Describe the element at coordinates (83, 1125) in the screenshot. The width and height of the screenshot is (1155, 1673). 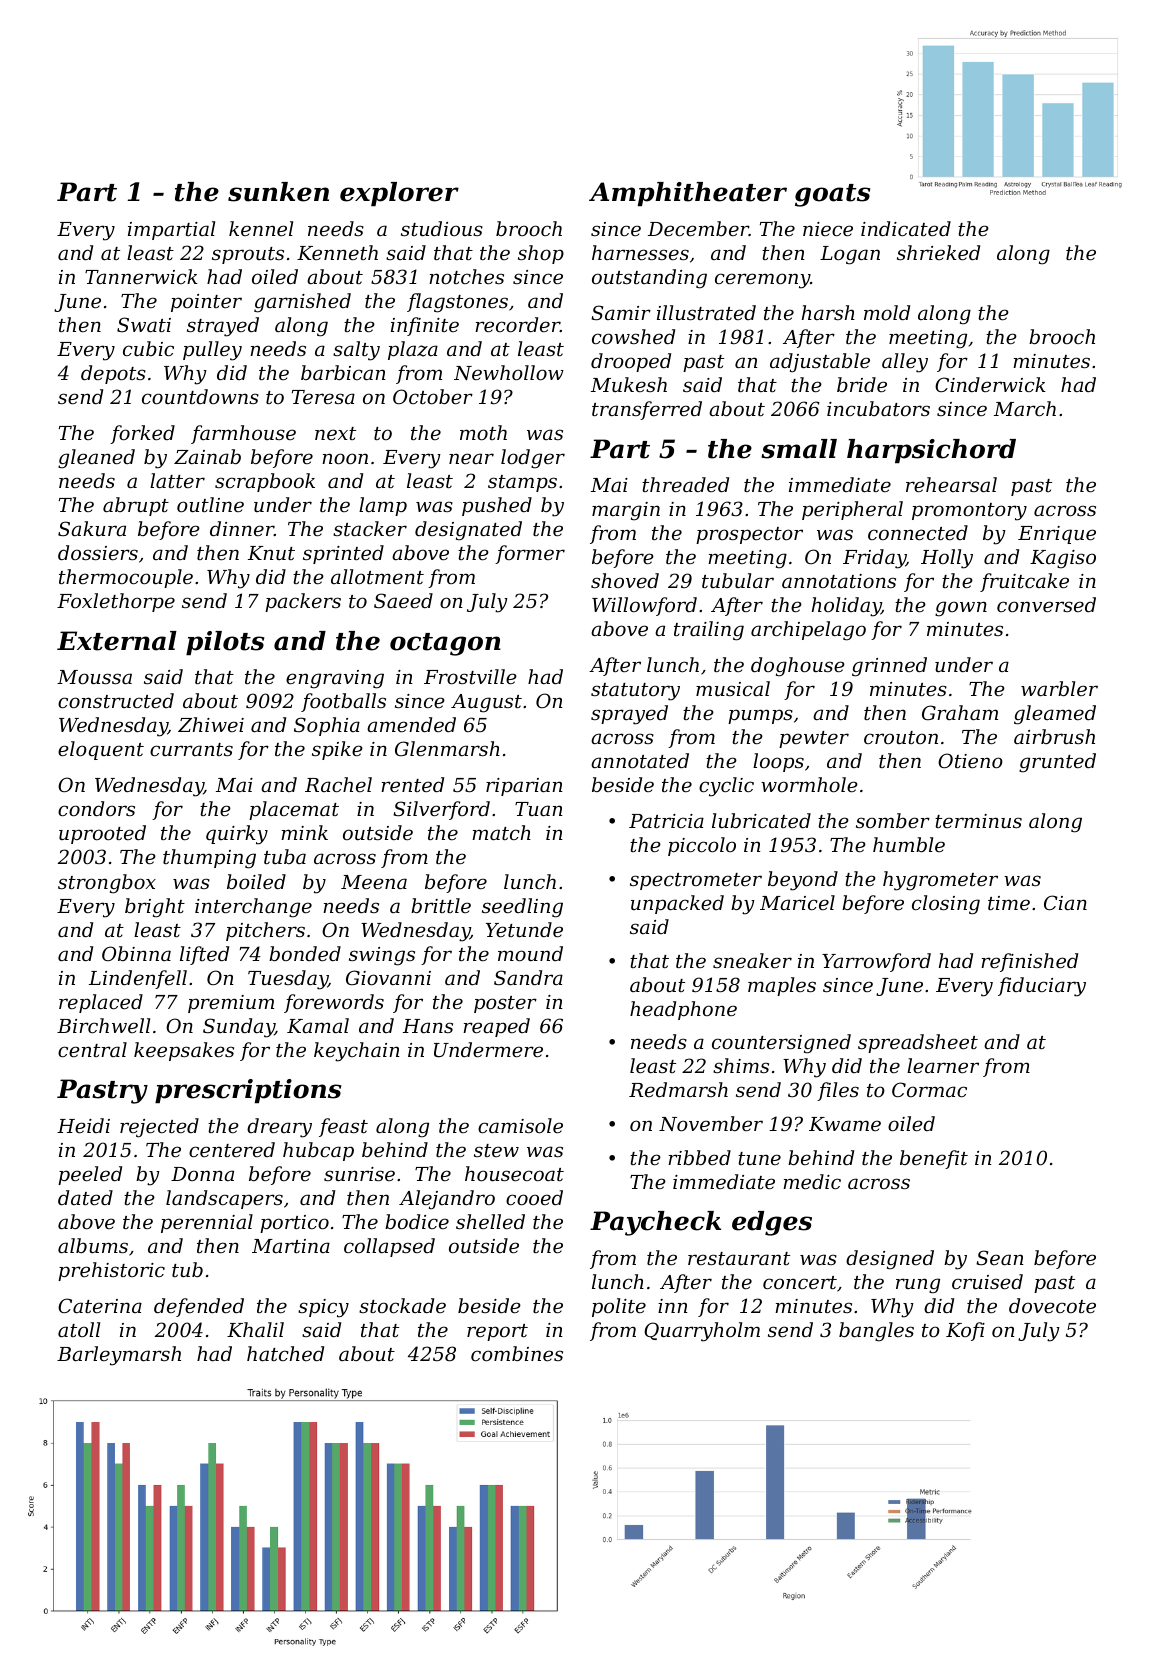
I see `Heidi` at that location.
